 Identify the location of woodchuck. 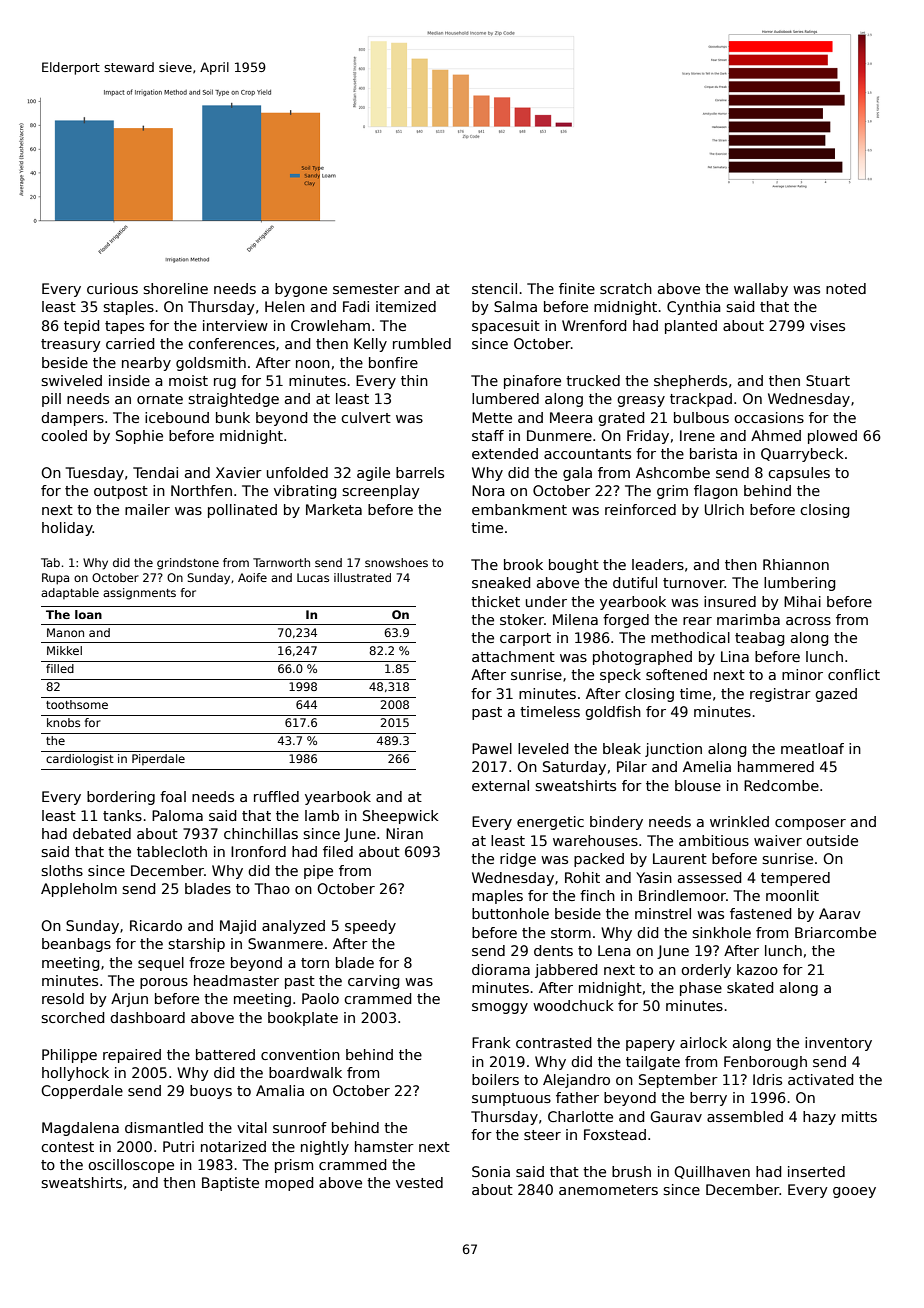
(573, 1005).
